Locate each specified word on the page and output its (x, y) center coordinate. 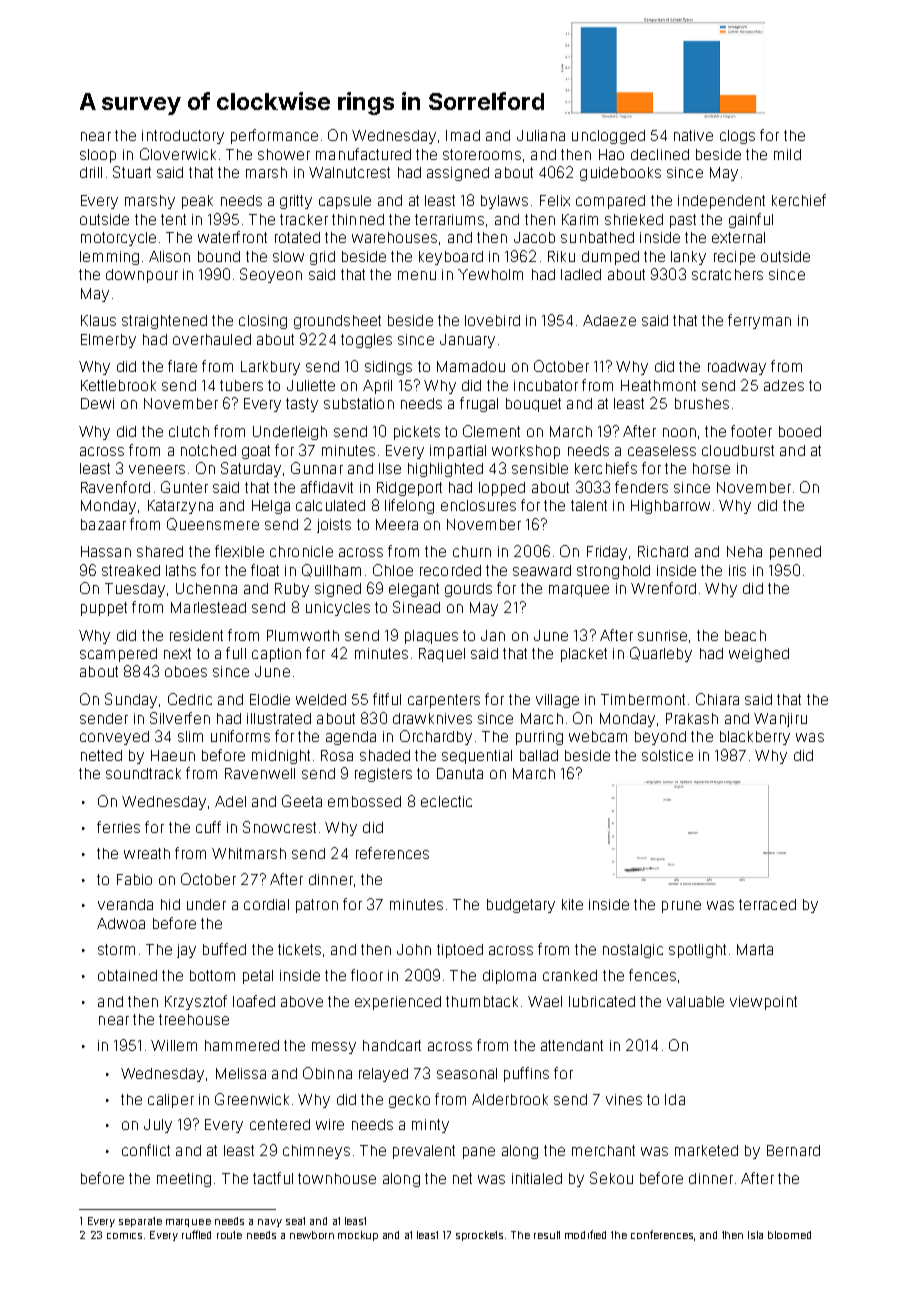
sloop (98, 156)
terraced (767, 904)
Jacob (534, 237)
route (229, 1235)
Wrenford (663, 588)
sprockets (479, 1236)
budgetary (521, 906)
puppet (104, 609)
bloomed (789, 1235)
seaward (542, 570)
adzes (784, 385)
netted (101, 755)
